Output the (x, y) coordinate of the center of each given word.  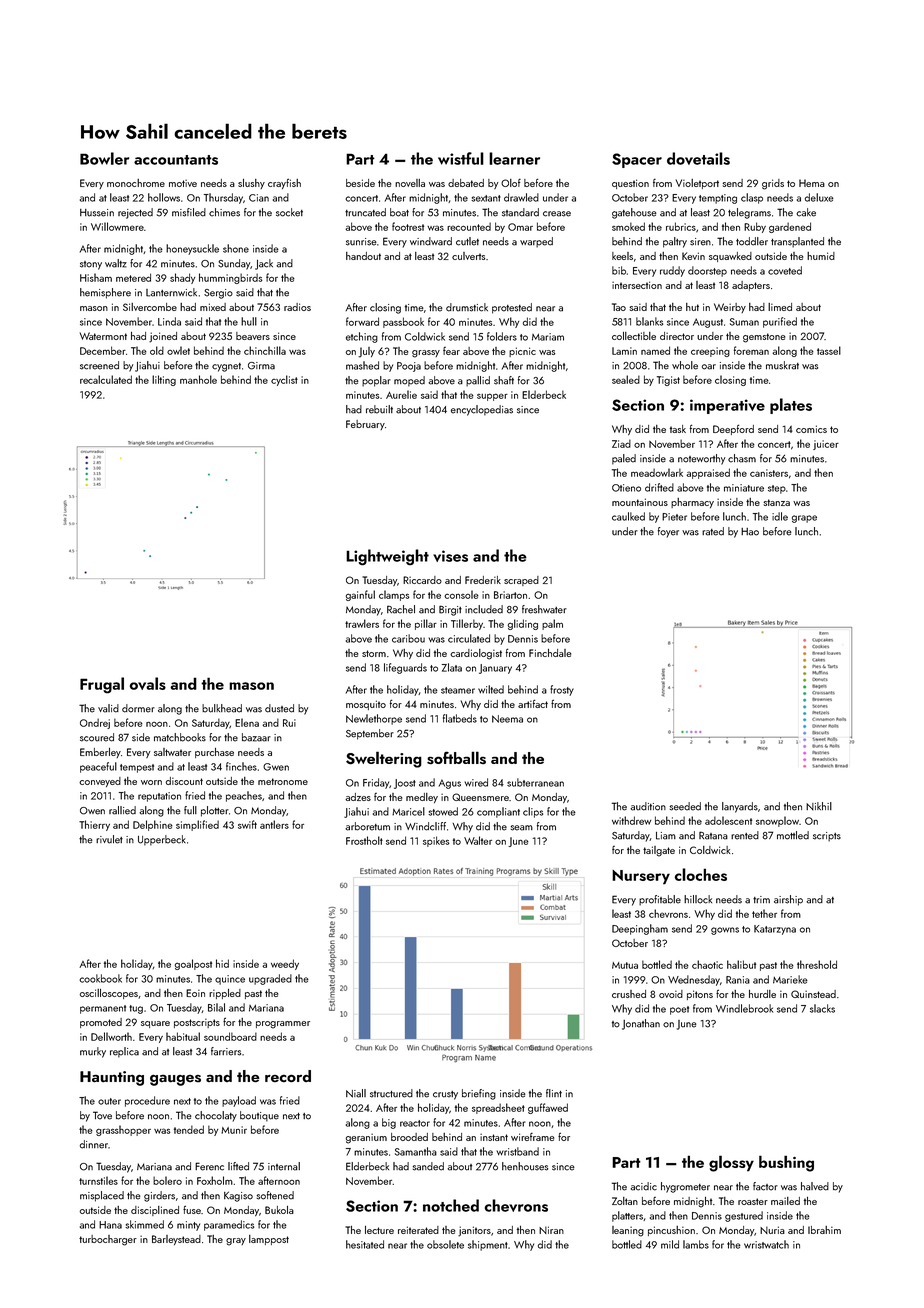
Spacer (637, 160)
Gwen (276, 767)
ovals (148, 683)
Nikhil (819, 806)
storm (374, 653)
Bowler (104, 158)
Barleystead (176, 1240)
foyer (668, 532)
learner (514, 158)
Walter (478, 840)
